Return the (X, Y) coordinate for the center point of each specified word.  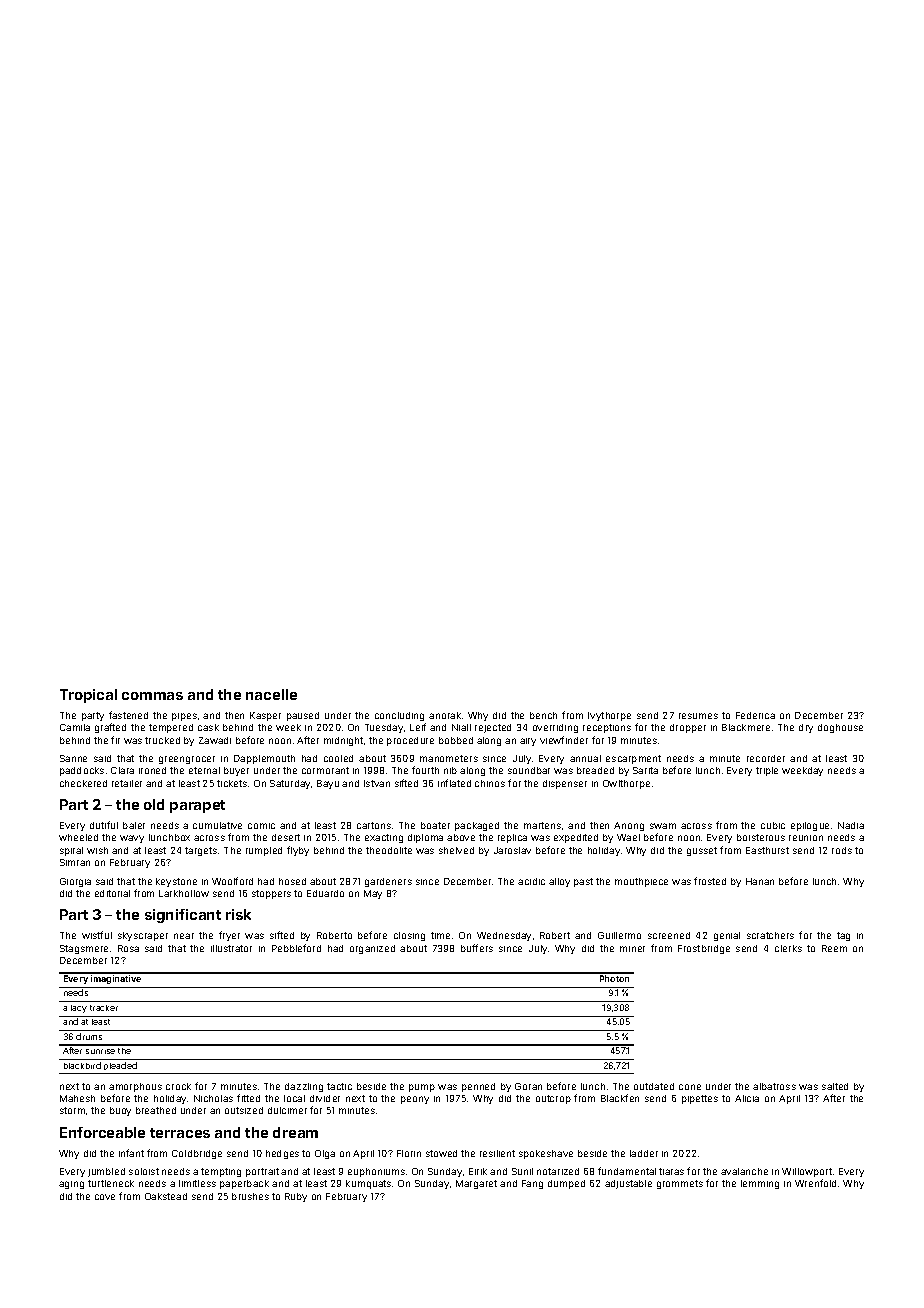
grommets (680, 1184)
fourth (425, 770)
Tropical (88, 696)
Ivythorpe (609, 716)
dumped (566, 1184)
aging (71, 1185)
